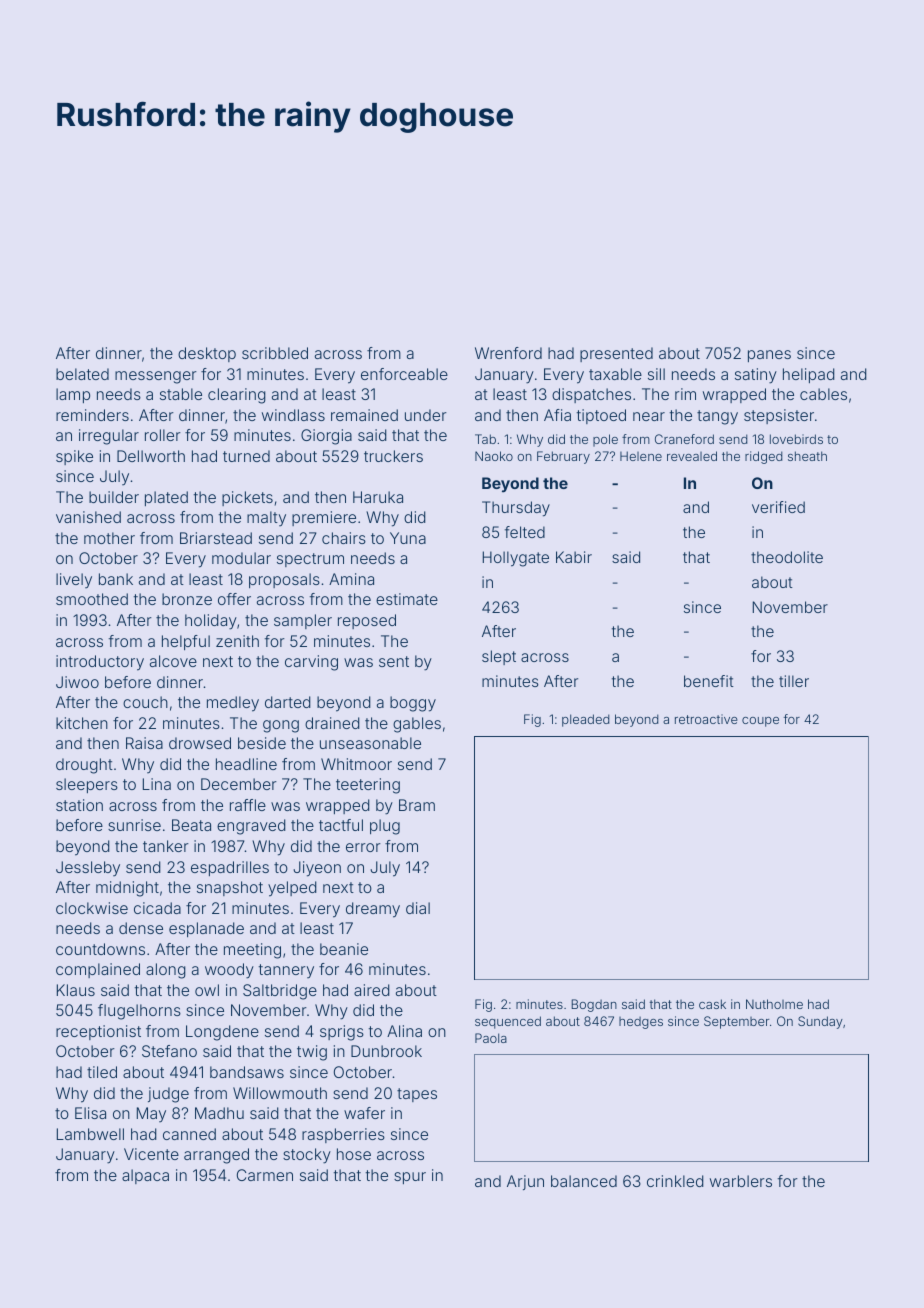  What do you see at coordinates (370, 743) in the image?
I see `unseasonable` at bounding box center [370, 743].
